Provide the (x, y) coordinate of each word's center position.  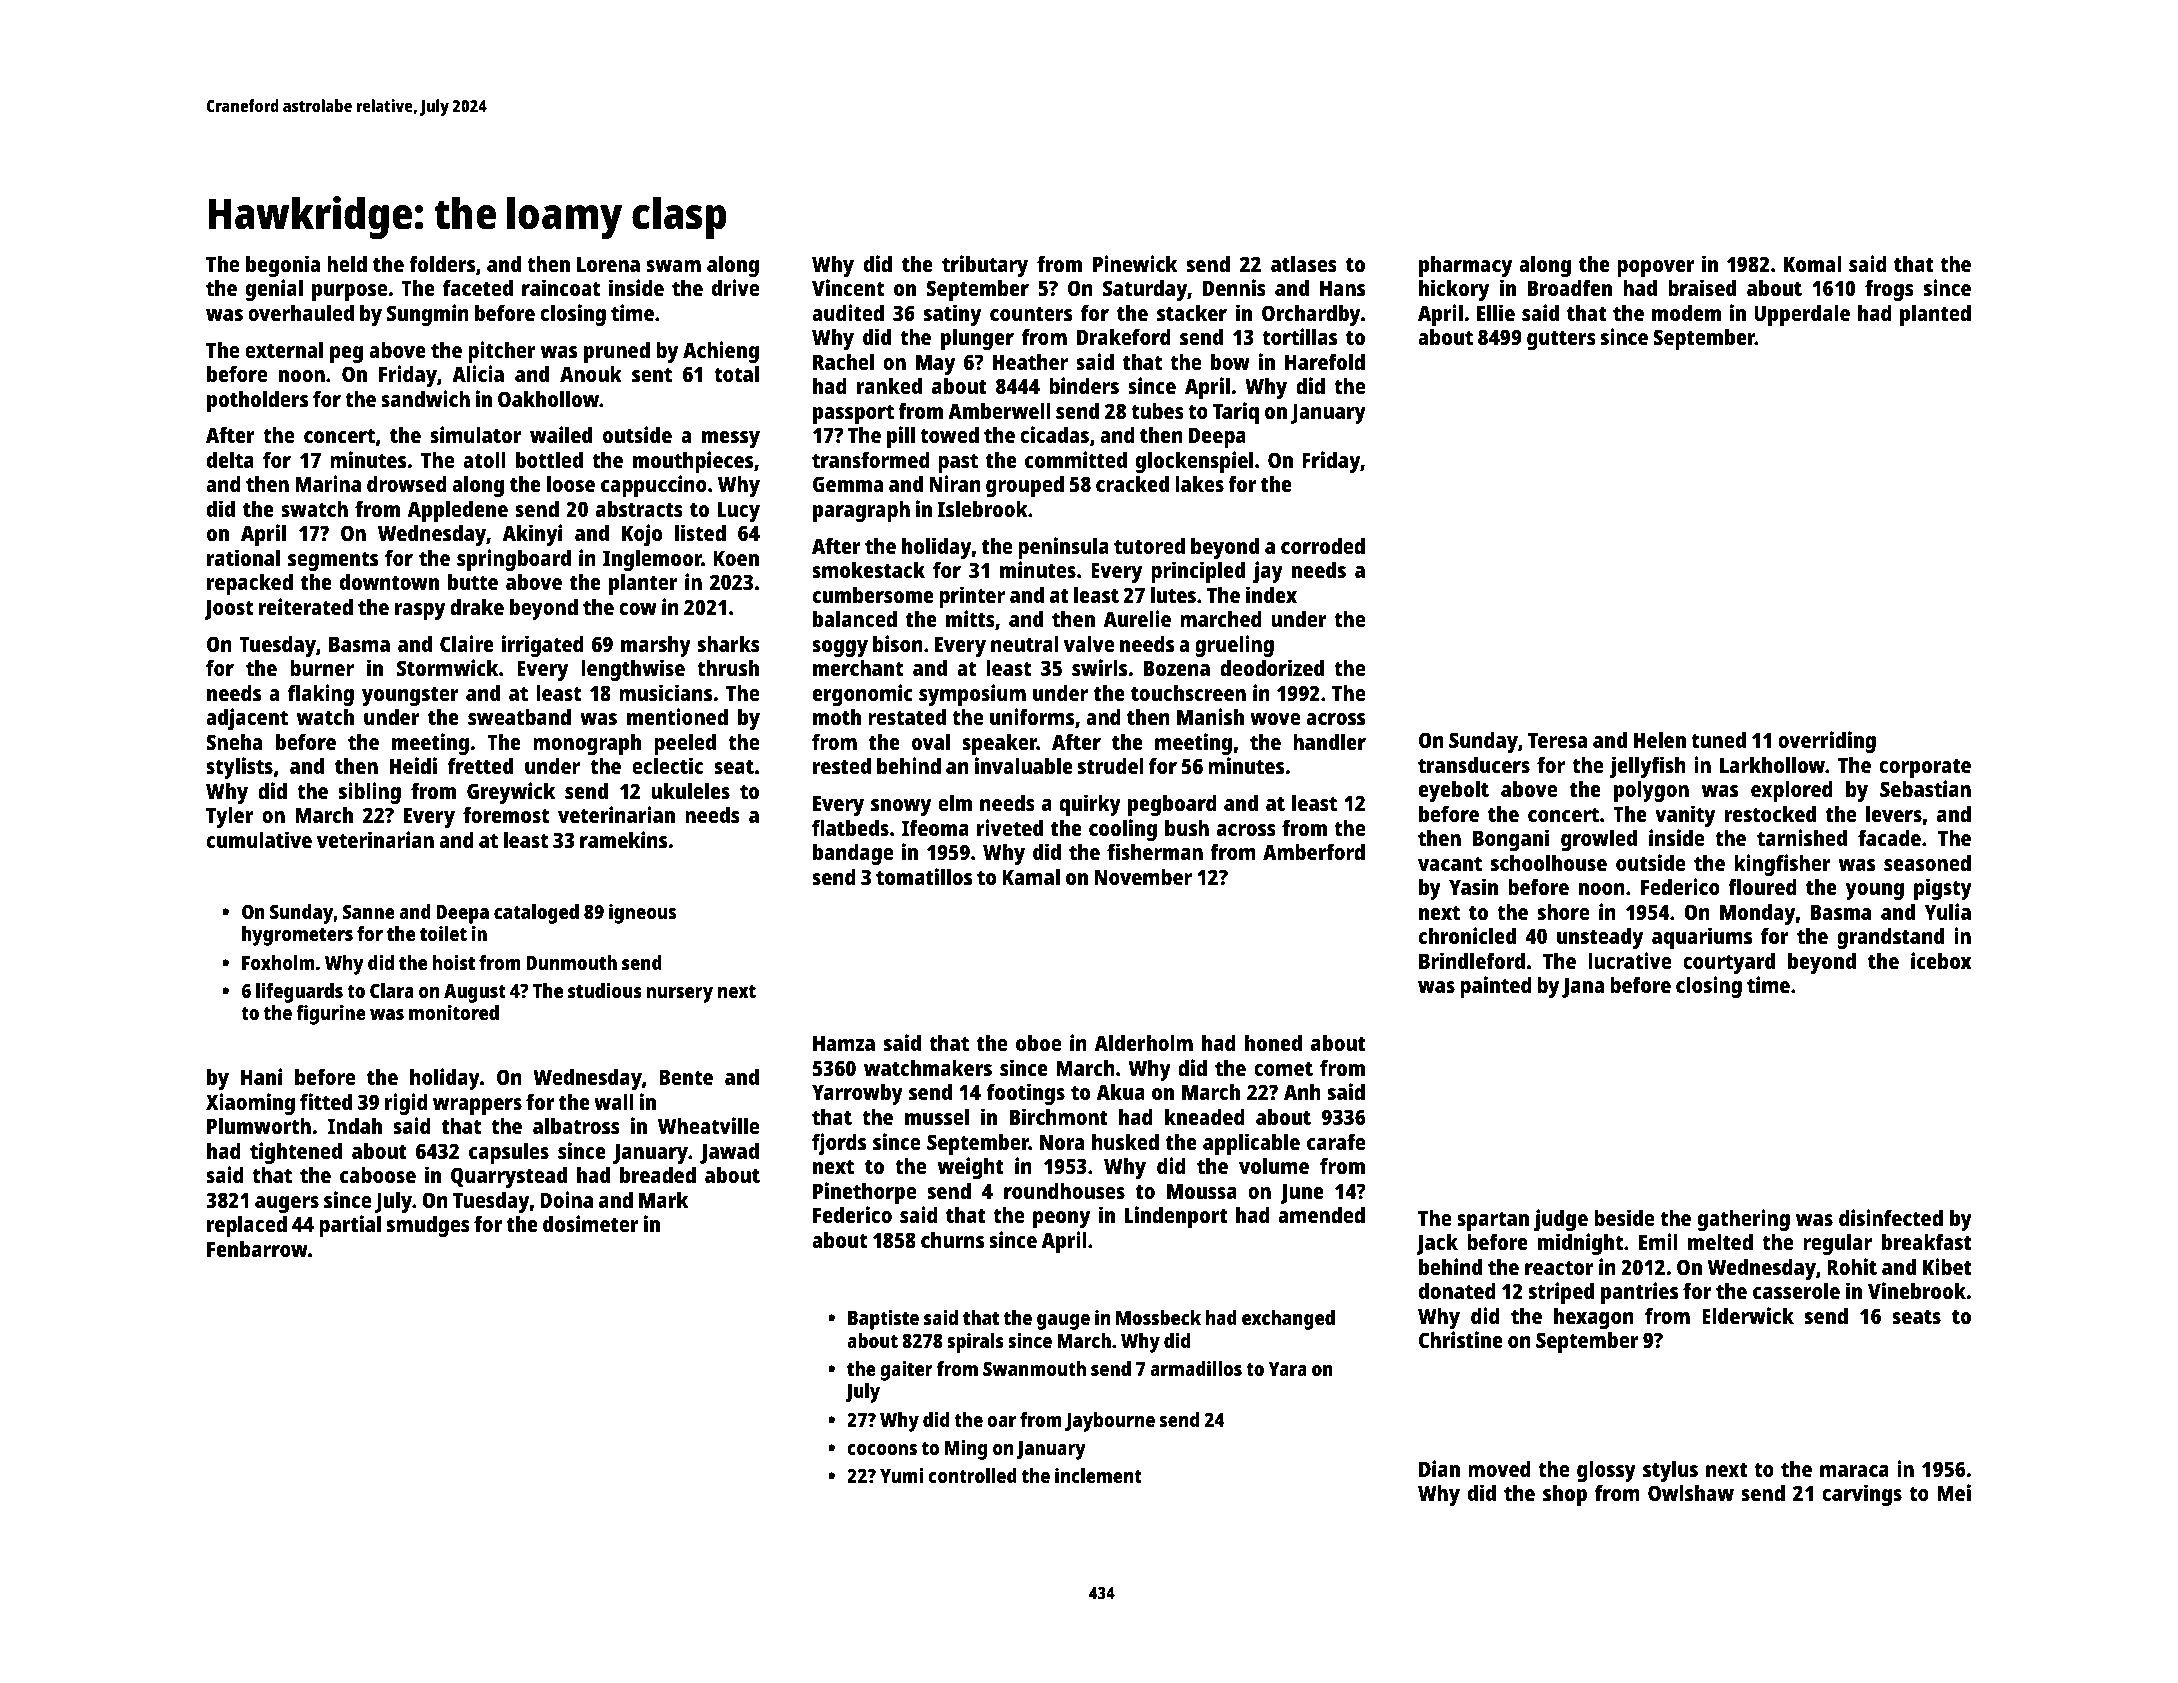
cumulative (259, 839)
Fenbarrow (257, 1249)
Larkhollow (1772, 765)
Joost (228, 610)
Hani (261, 1076)
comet (1283, 1069)
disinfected (1891, 1217)
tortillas (1299, 336)
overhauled (301, 313)
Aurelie (1137, 618)
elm (955, 803)
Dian (1439, 1468)
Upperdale (1802, 315)
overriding (1827, 742)
